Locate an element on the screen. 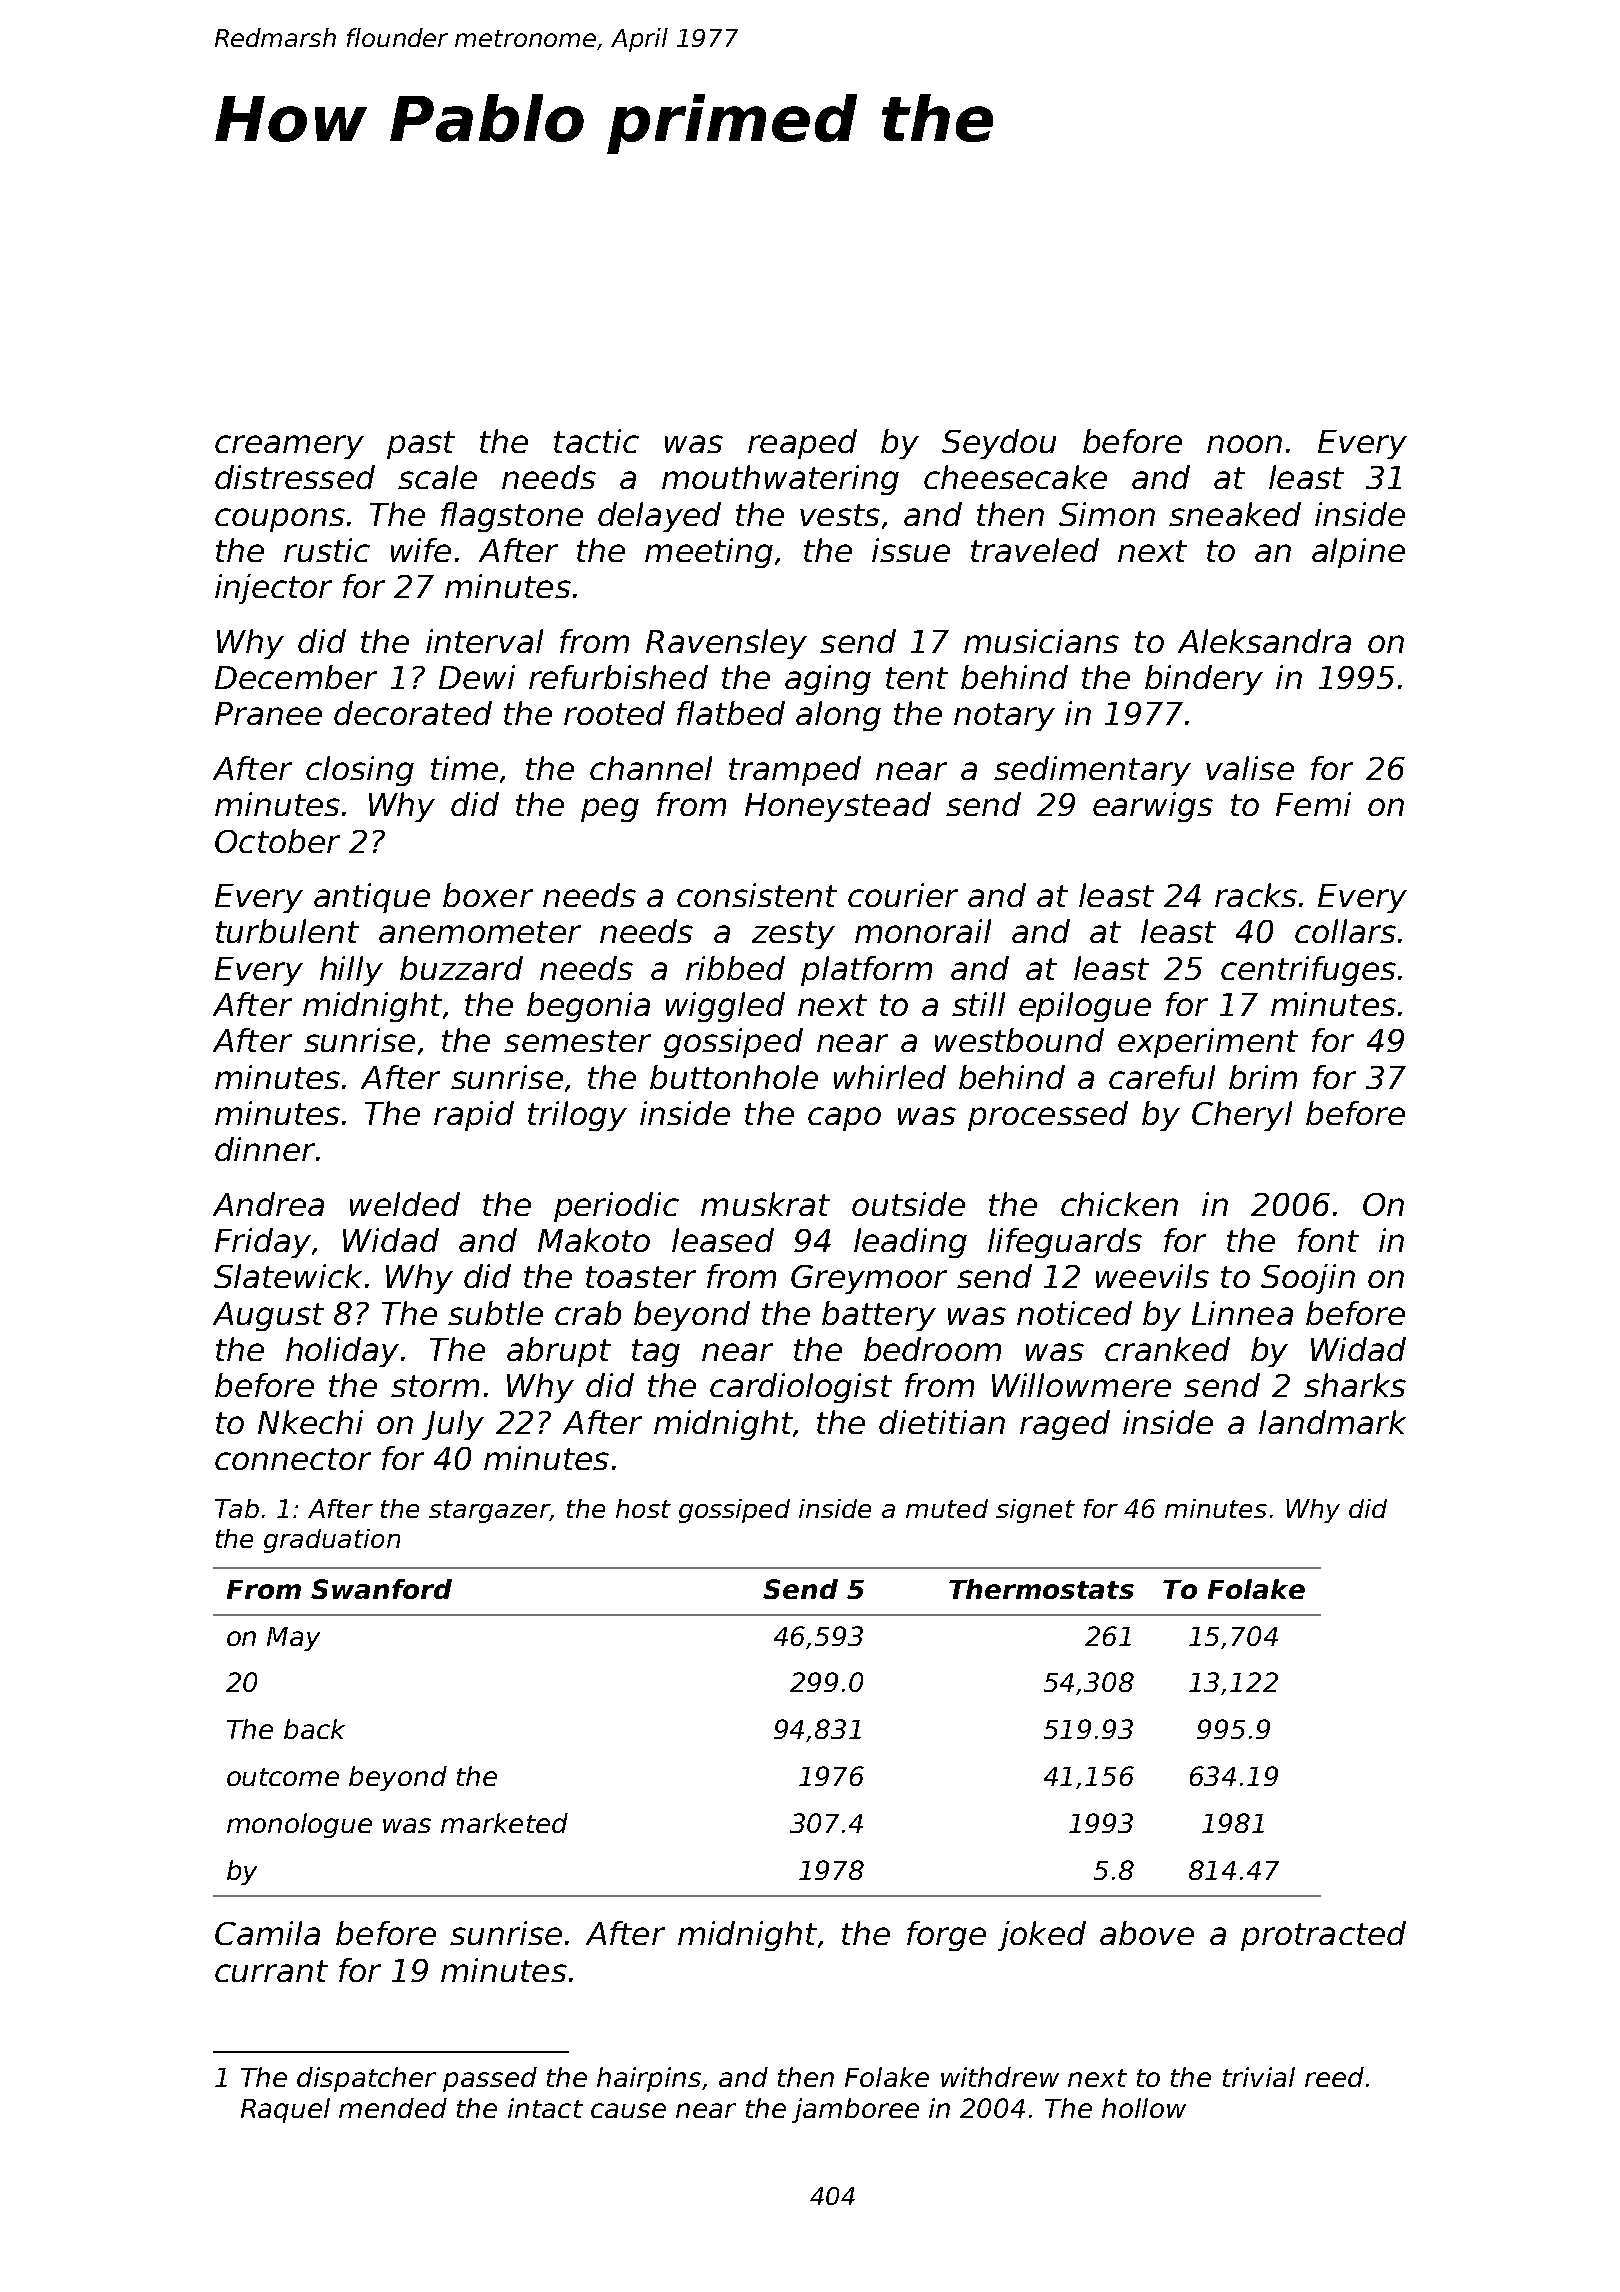 This screenshot has width=1620, height=2292. currant is located at coordinates (271, 1971).
